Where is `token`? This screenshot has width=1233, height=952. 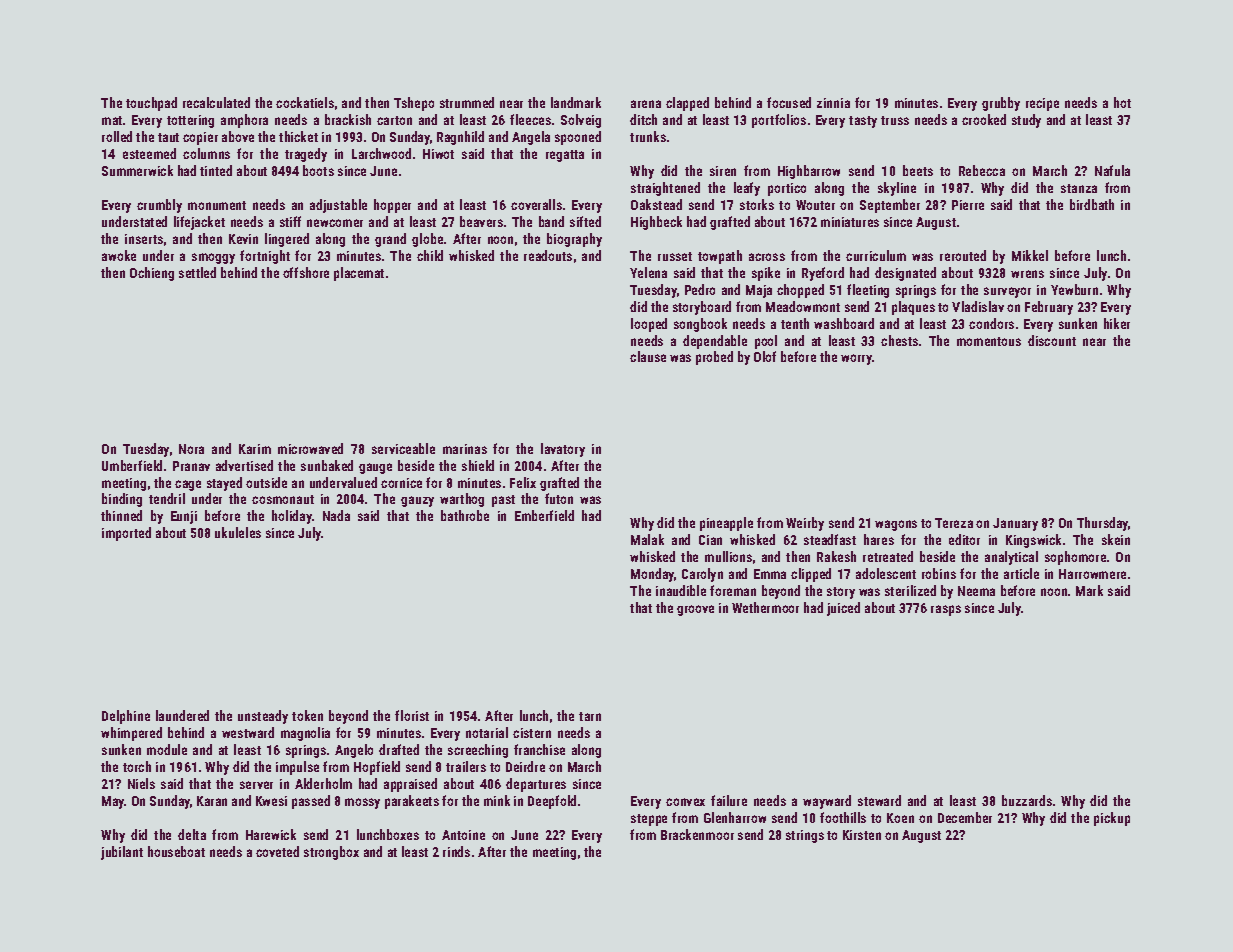
token is located at coordinates (307, 715).
